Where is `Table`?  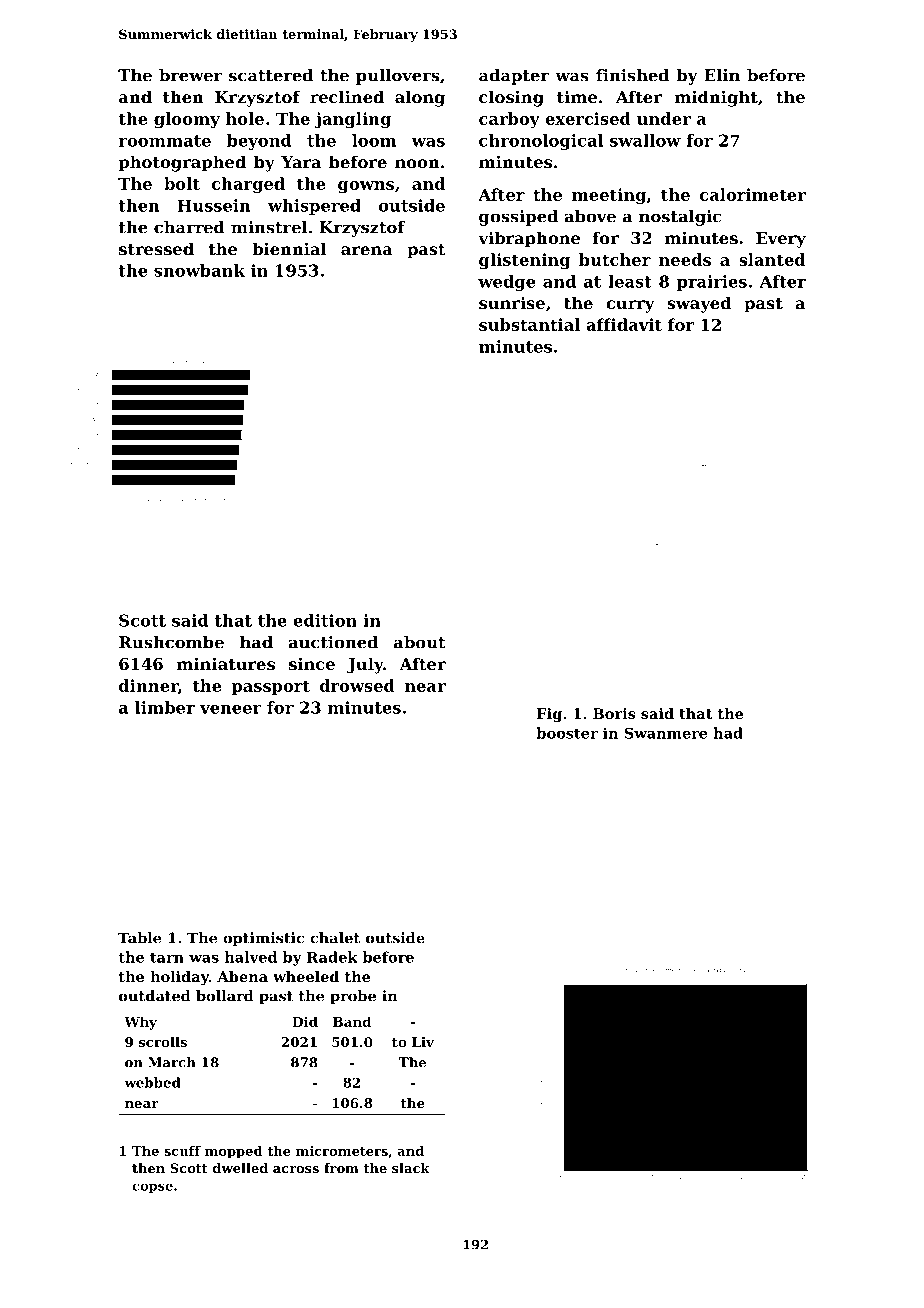 Table is located at coordinates (139, 938).
